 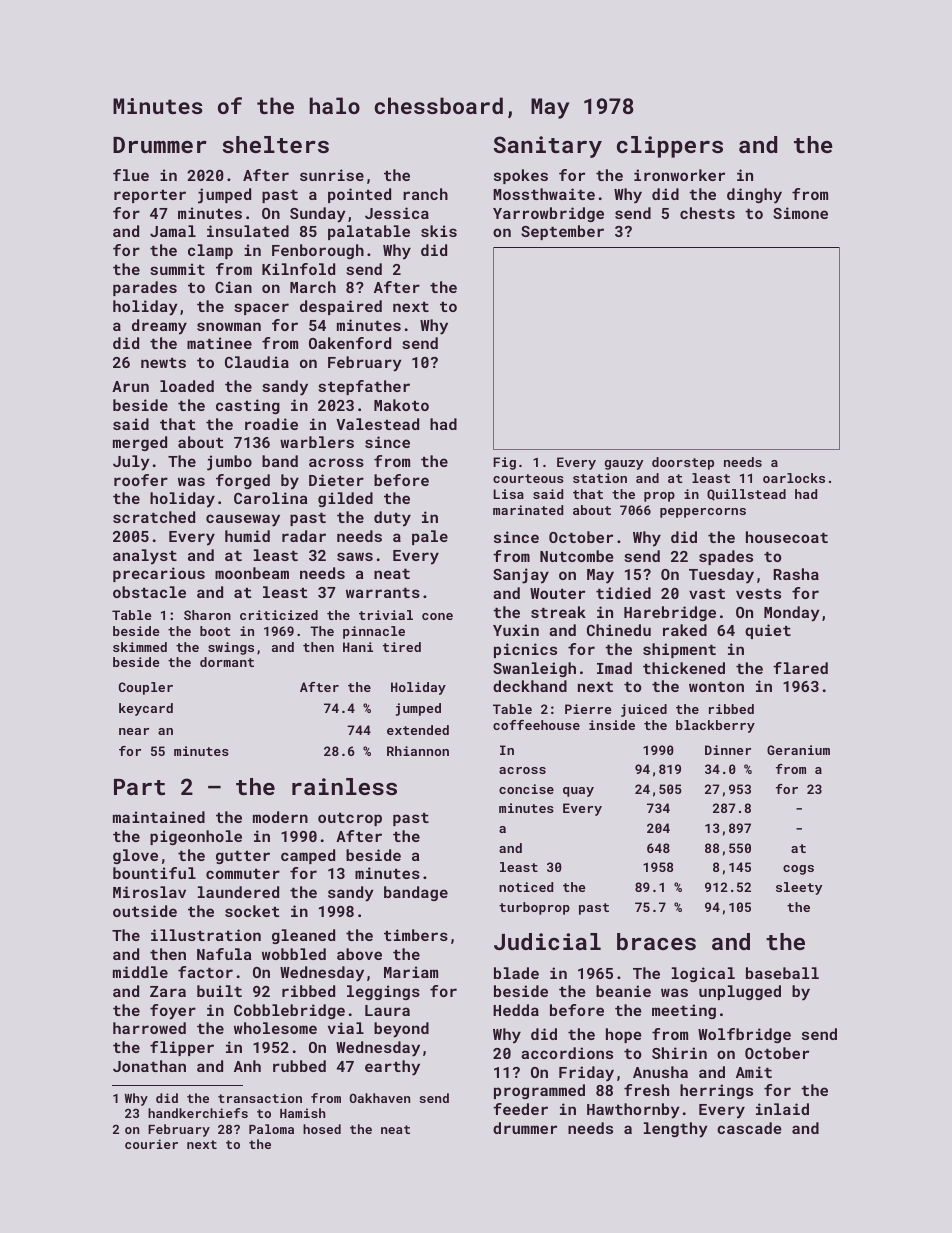 What do you see at coordinates (418, 751) in the screenshot?
I see `Rhiannon` at bounding box center [418, 751].
